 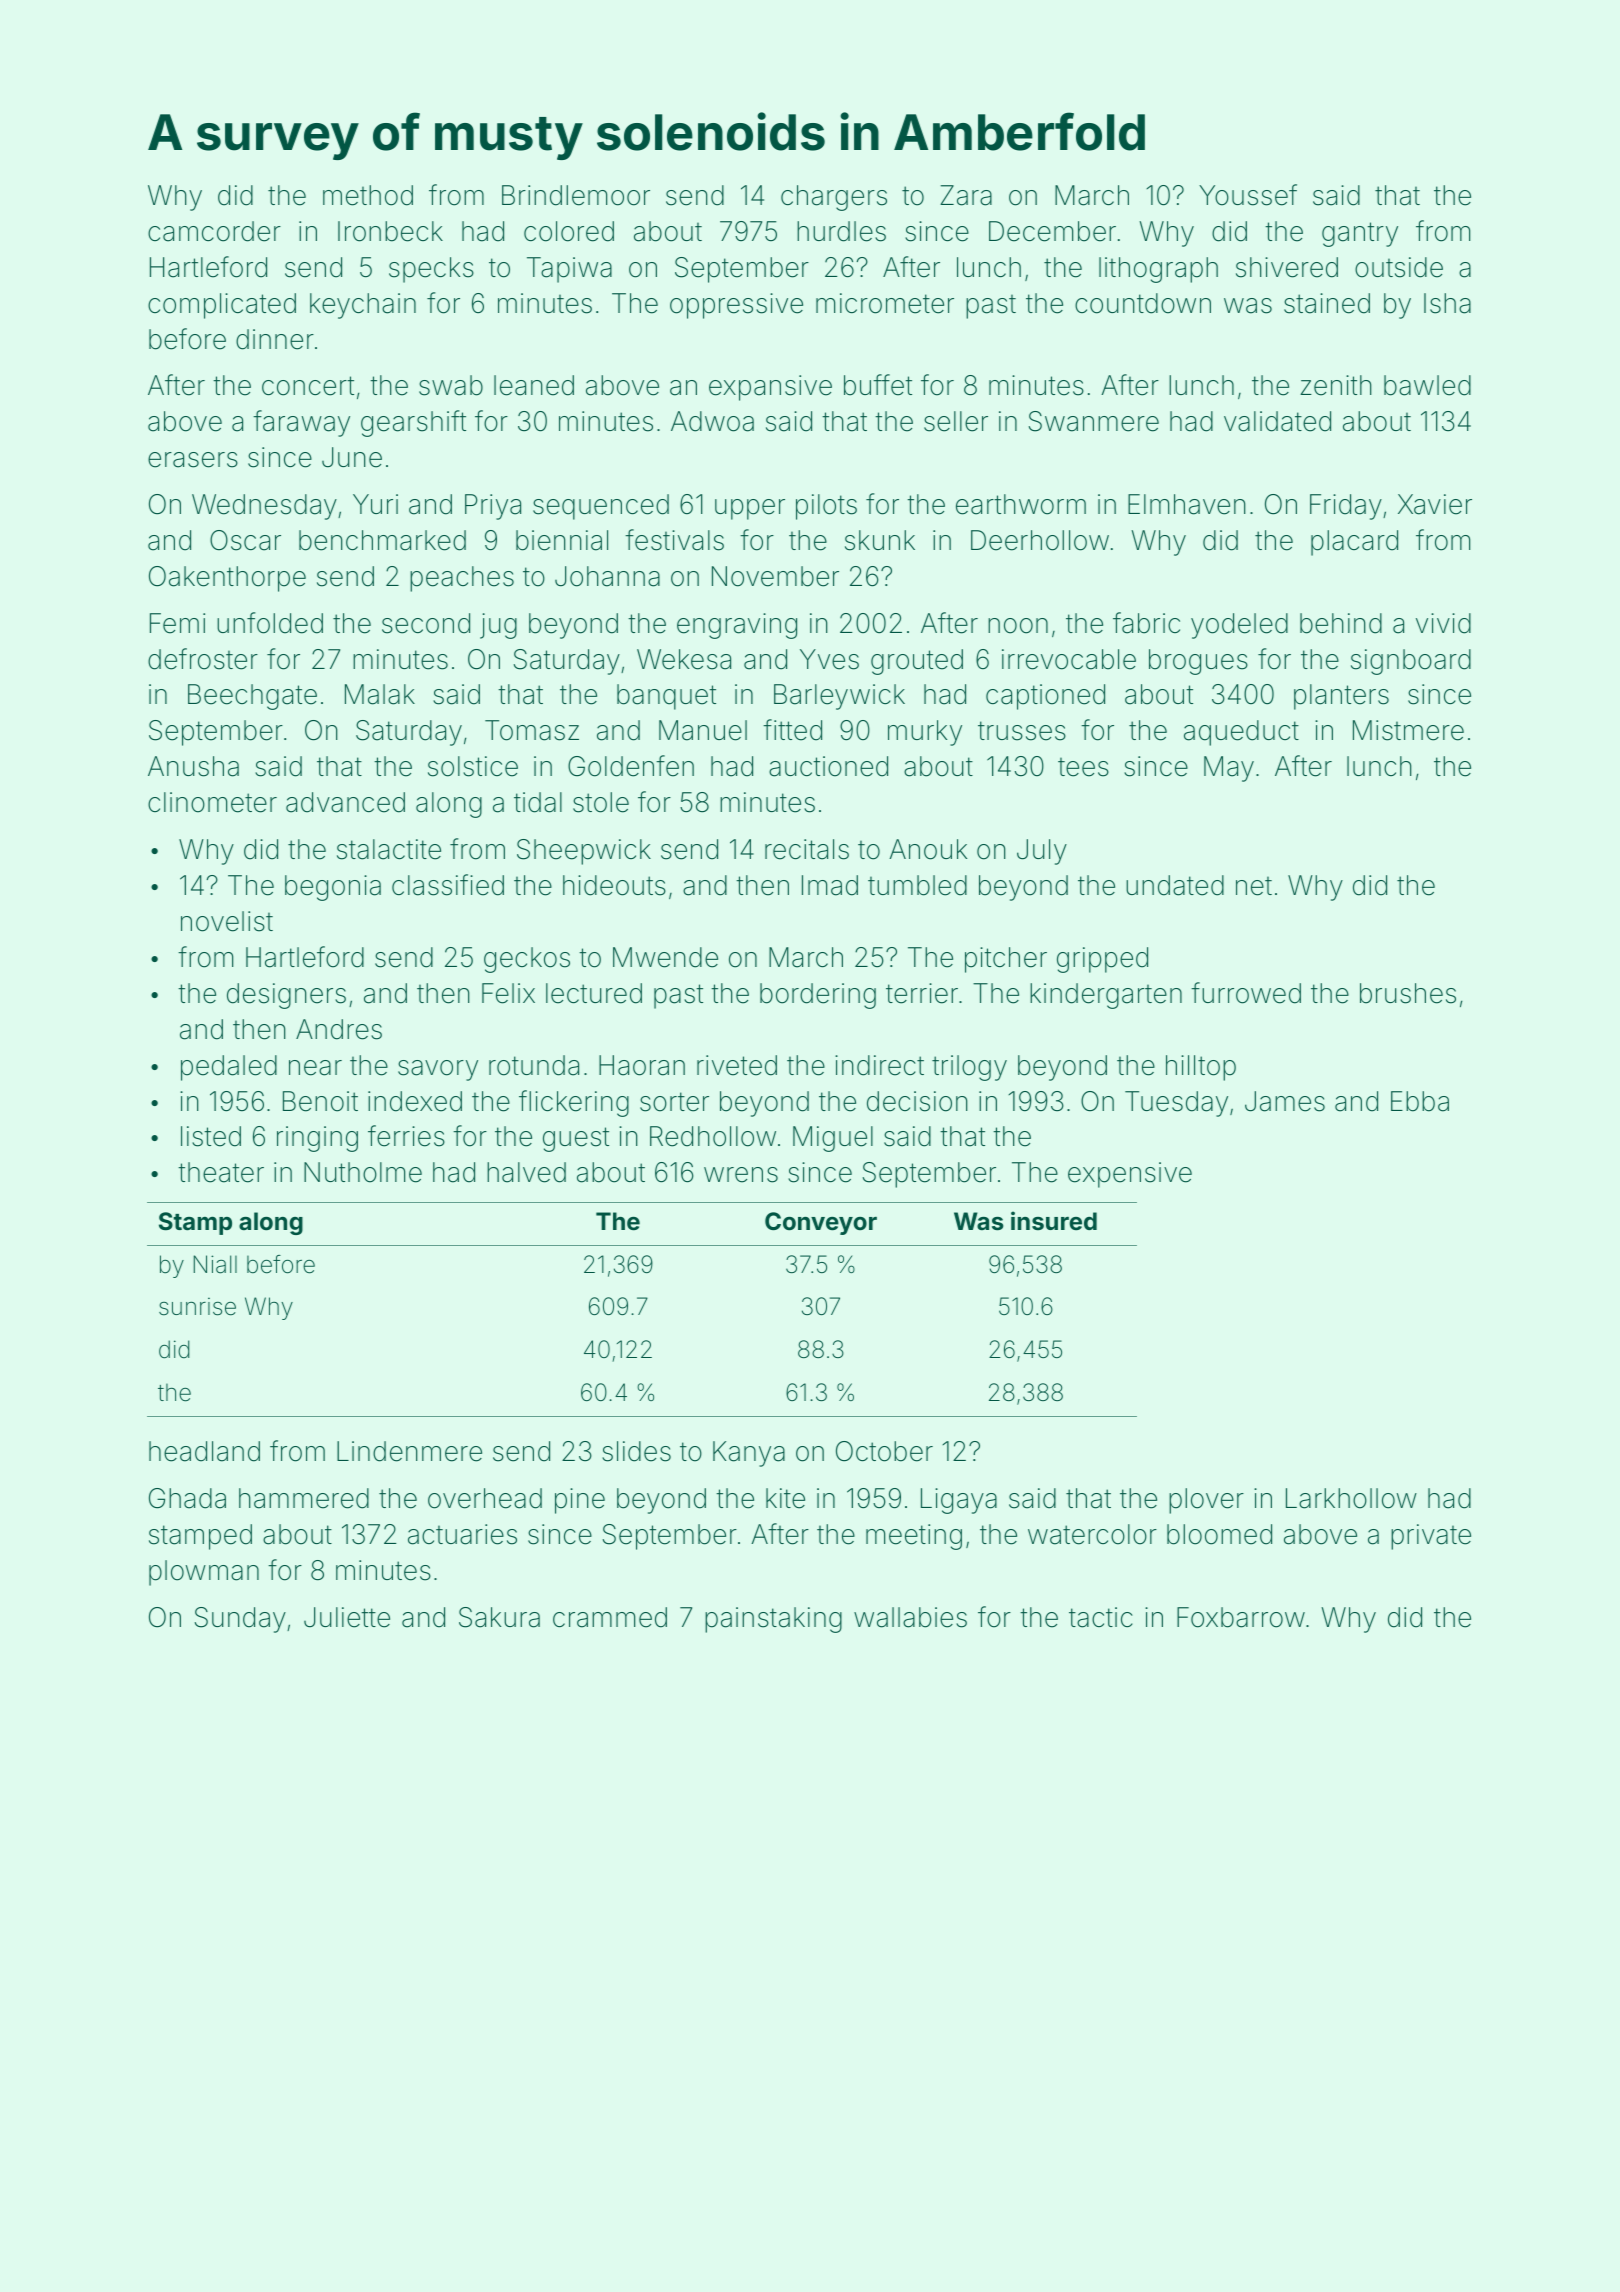 What do you see at coordinates (1229, 769) in the image?
I see `May` at bounding box center [1229, 769].
